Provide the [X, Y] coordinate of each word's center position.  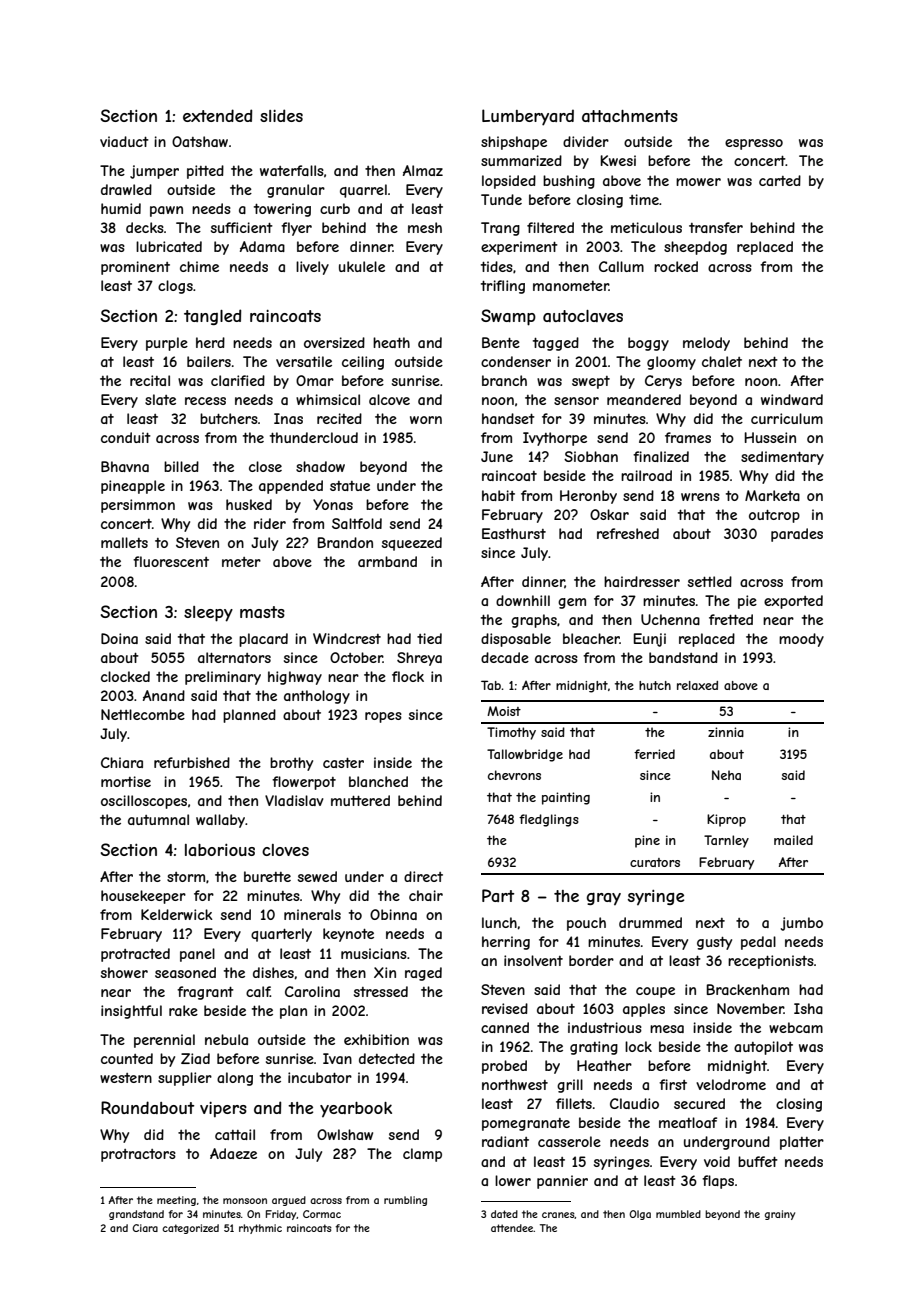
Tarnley [726, 841]
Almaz [423, 170]
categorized [190, 1229]
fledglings [549, 820]
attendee [512, 1228]
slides [281, 115]
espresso [754, 144]
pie [747, 602]
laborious [220, 850]
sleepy [208, 614]
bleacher [591, 638]
